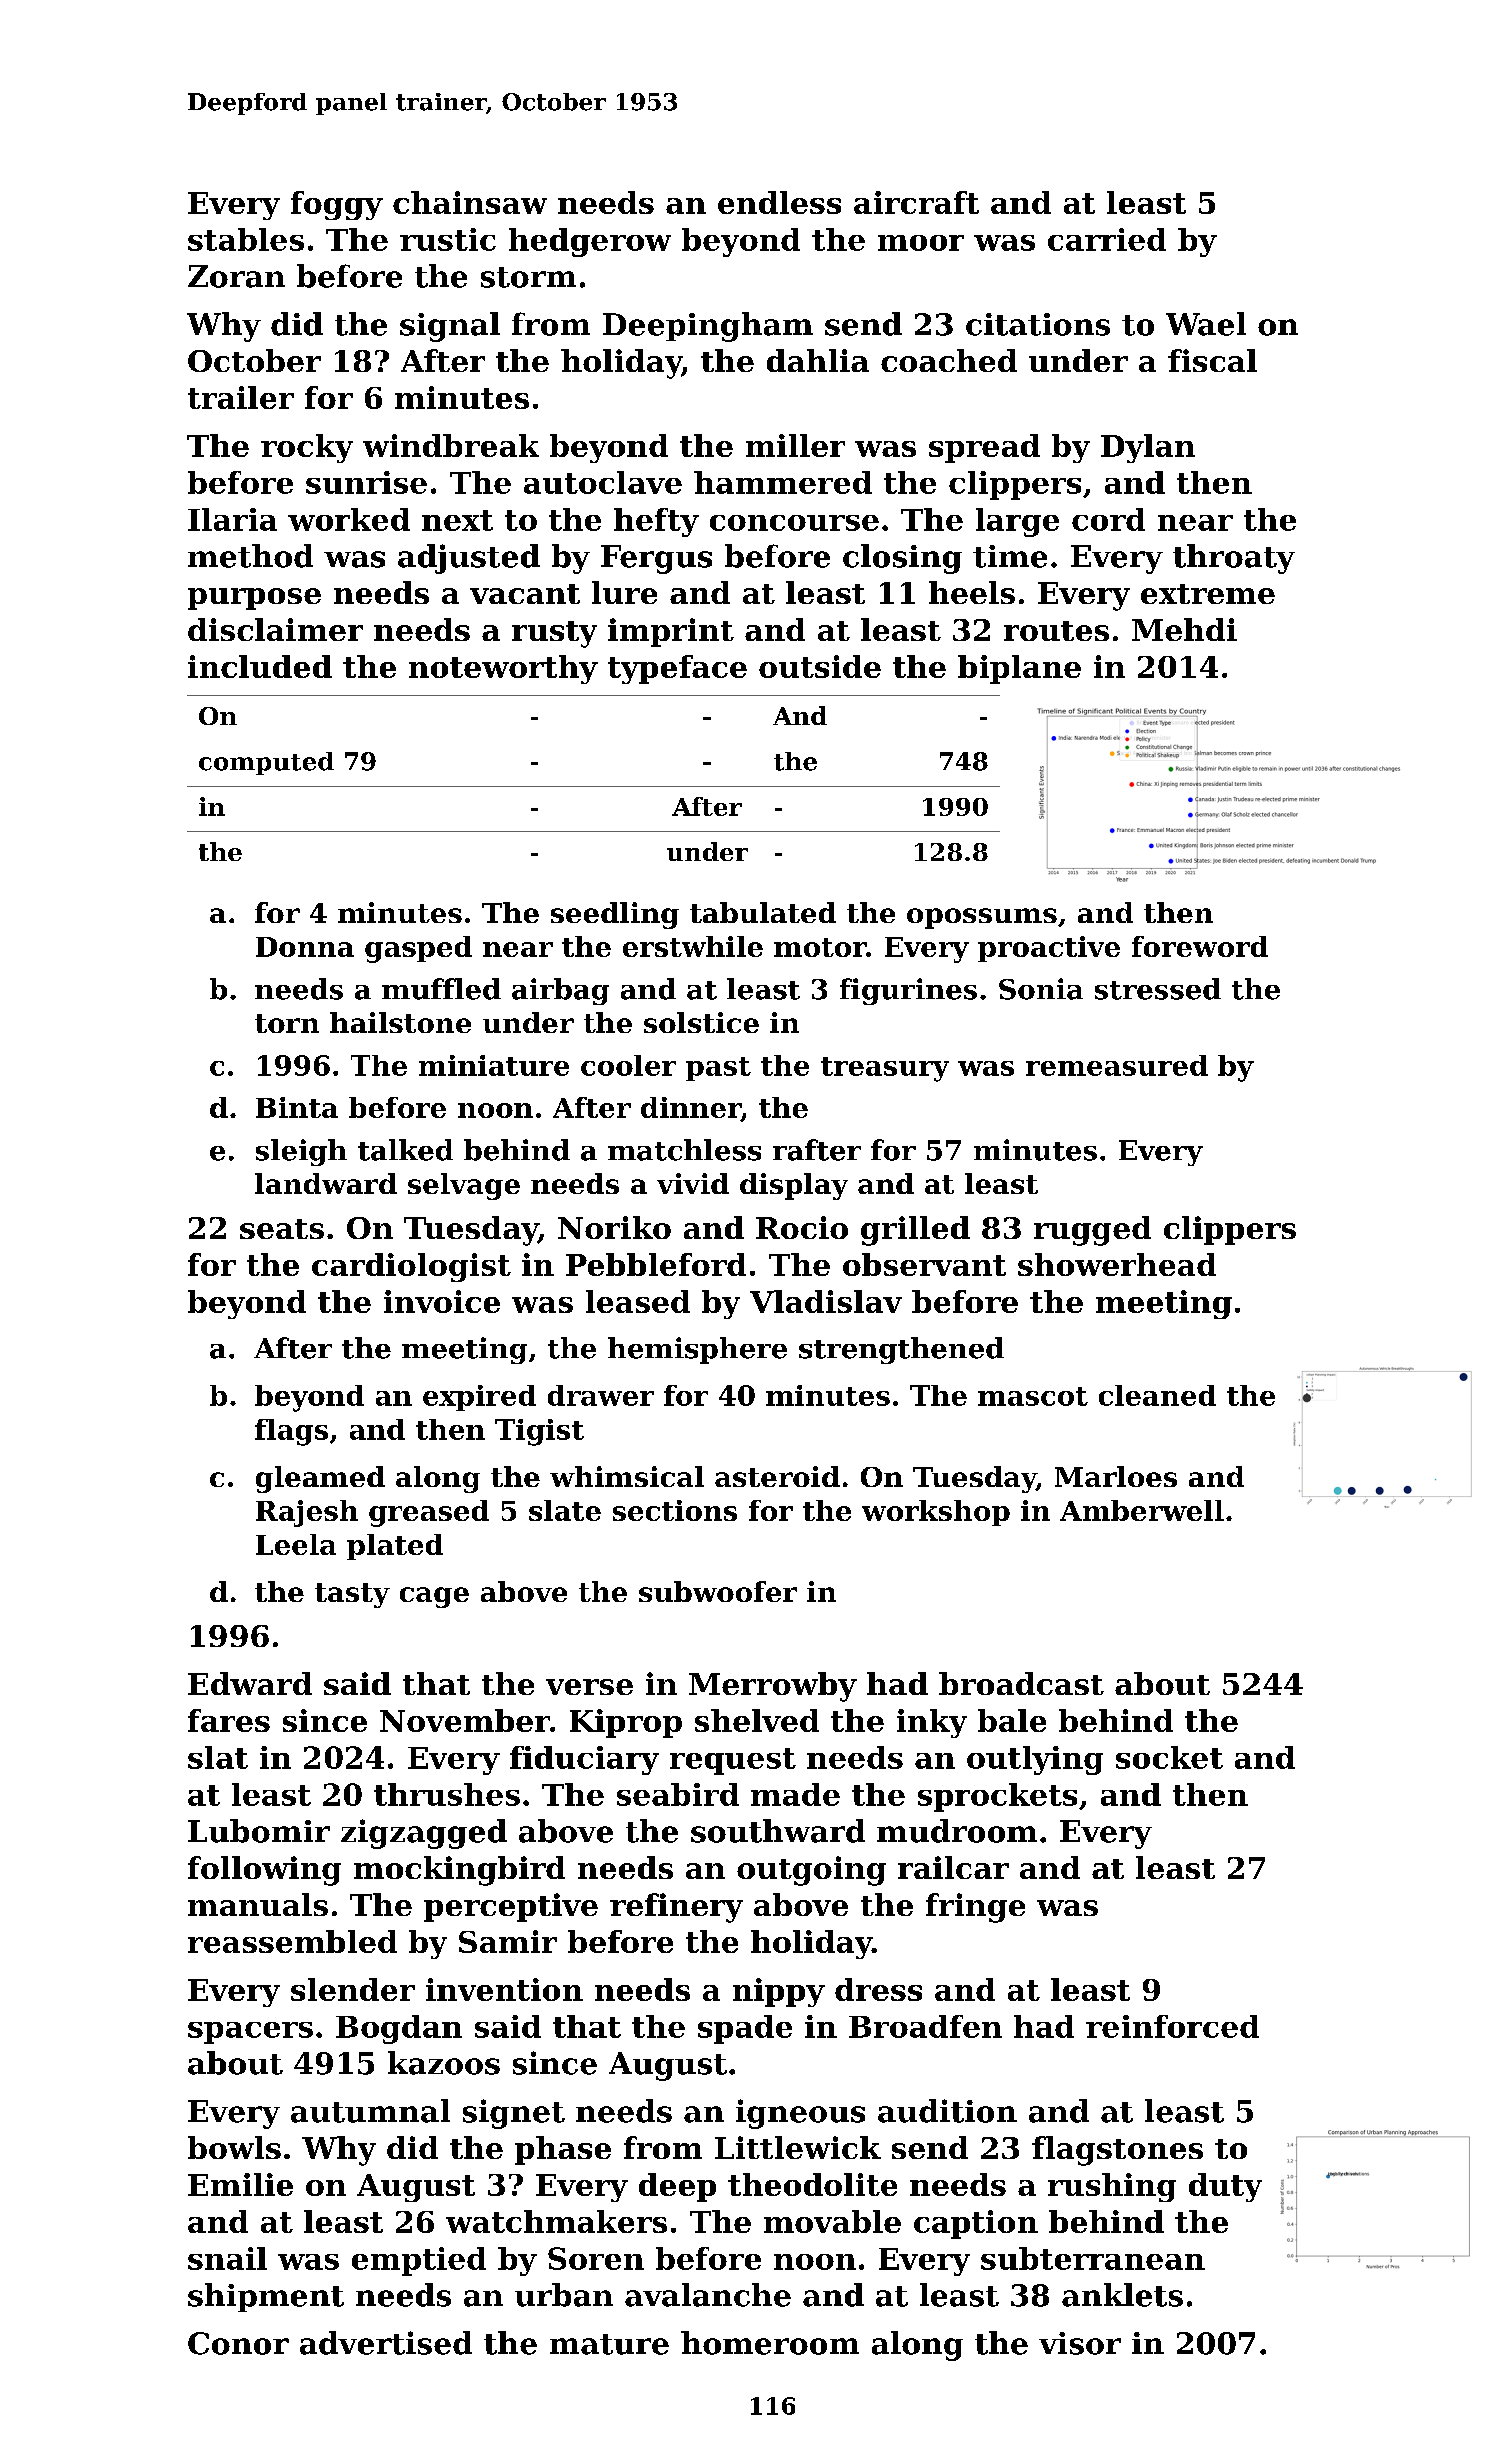 The image size is (1496, 2464). Describe the element at coordinates (229, 1720) in the screenshot. I see `fares` at that location.
